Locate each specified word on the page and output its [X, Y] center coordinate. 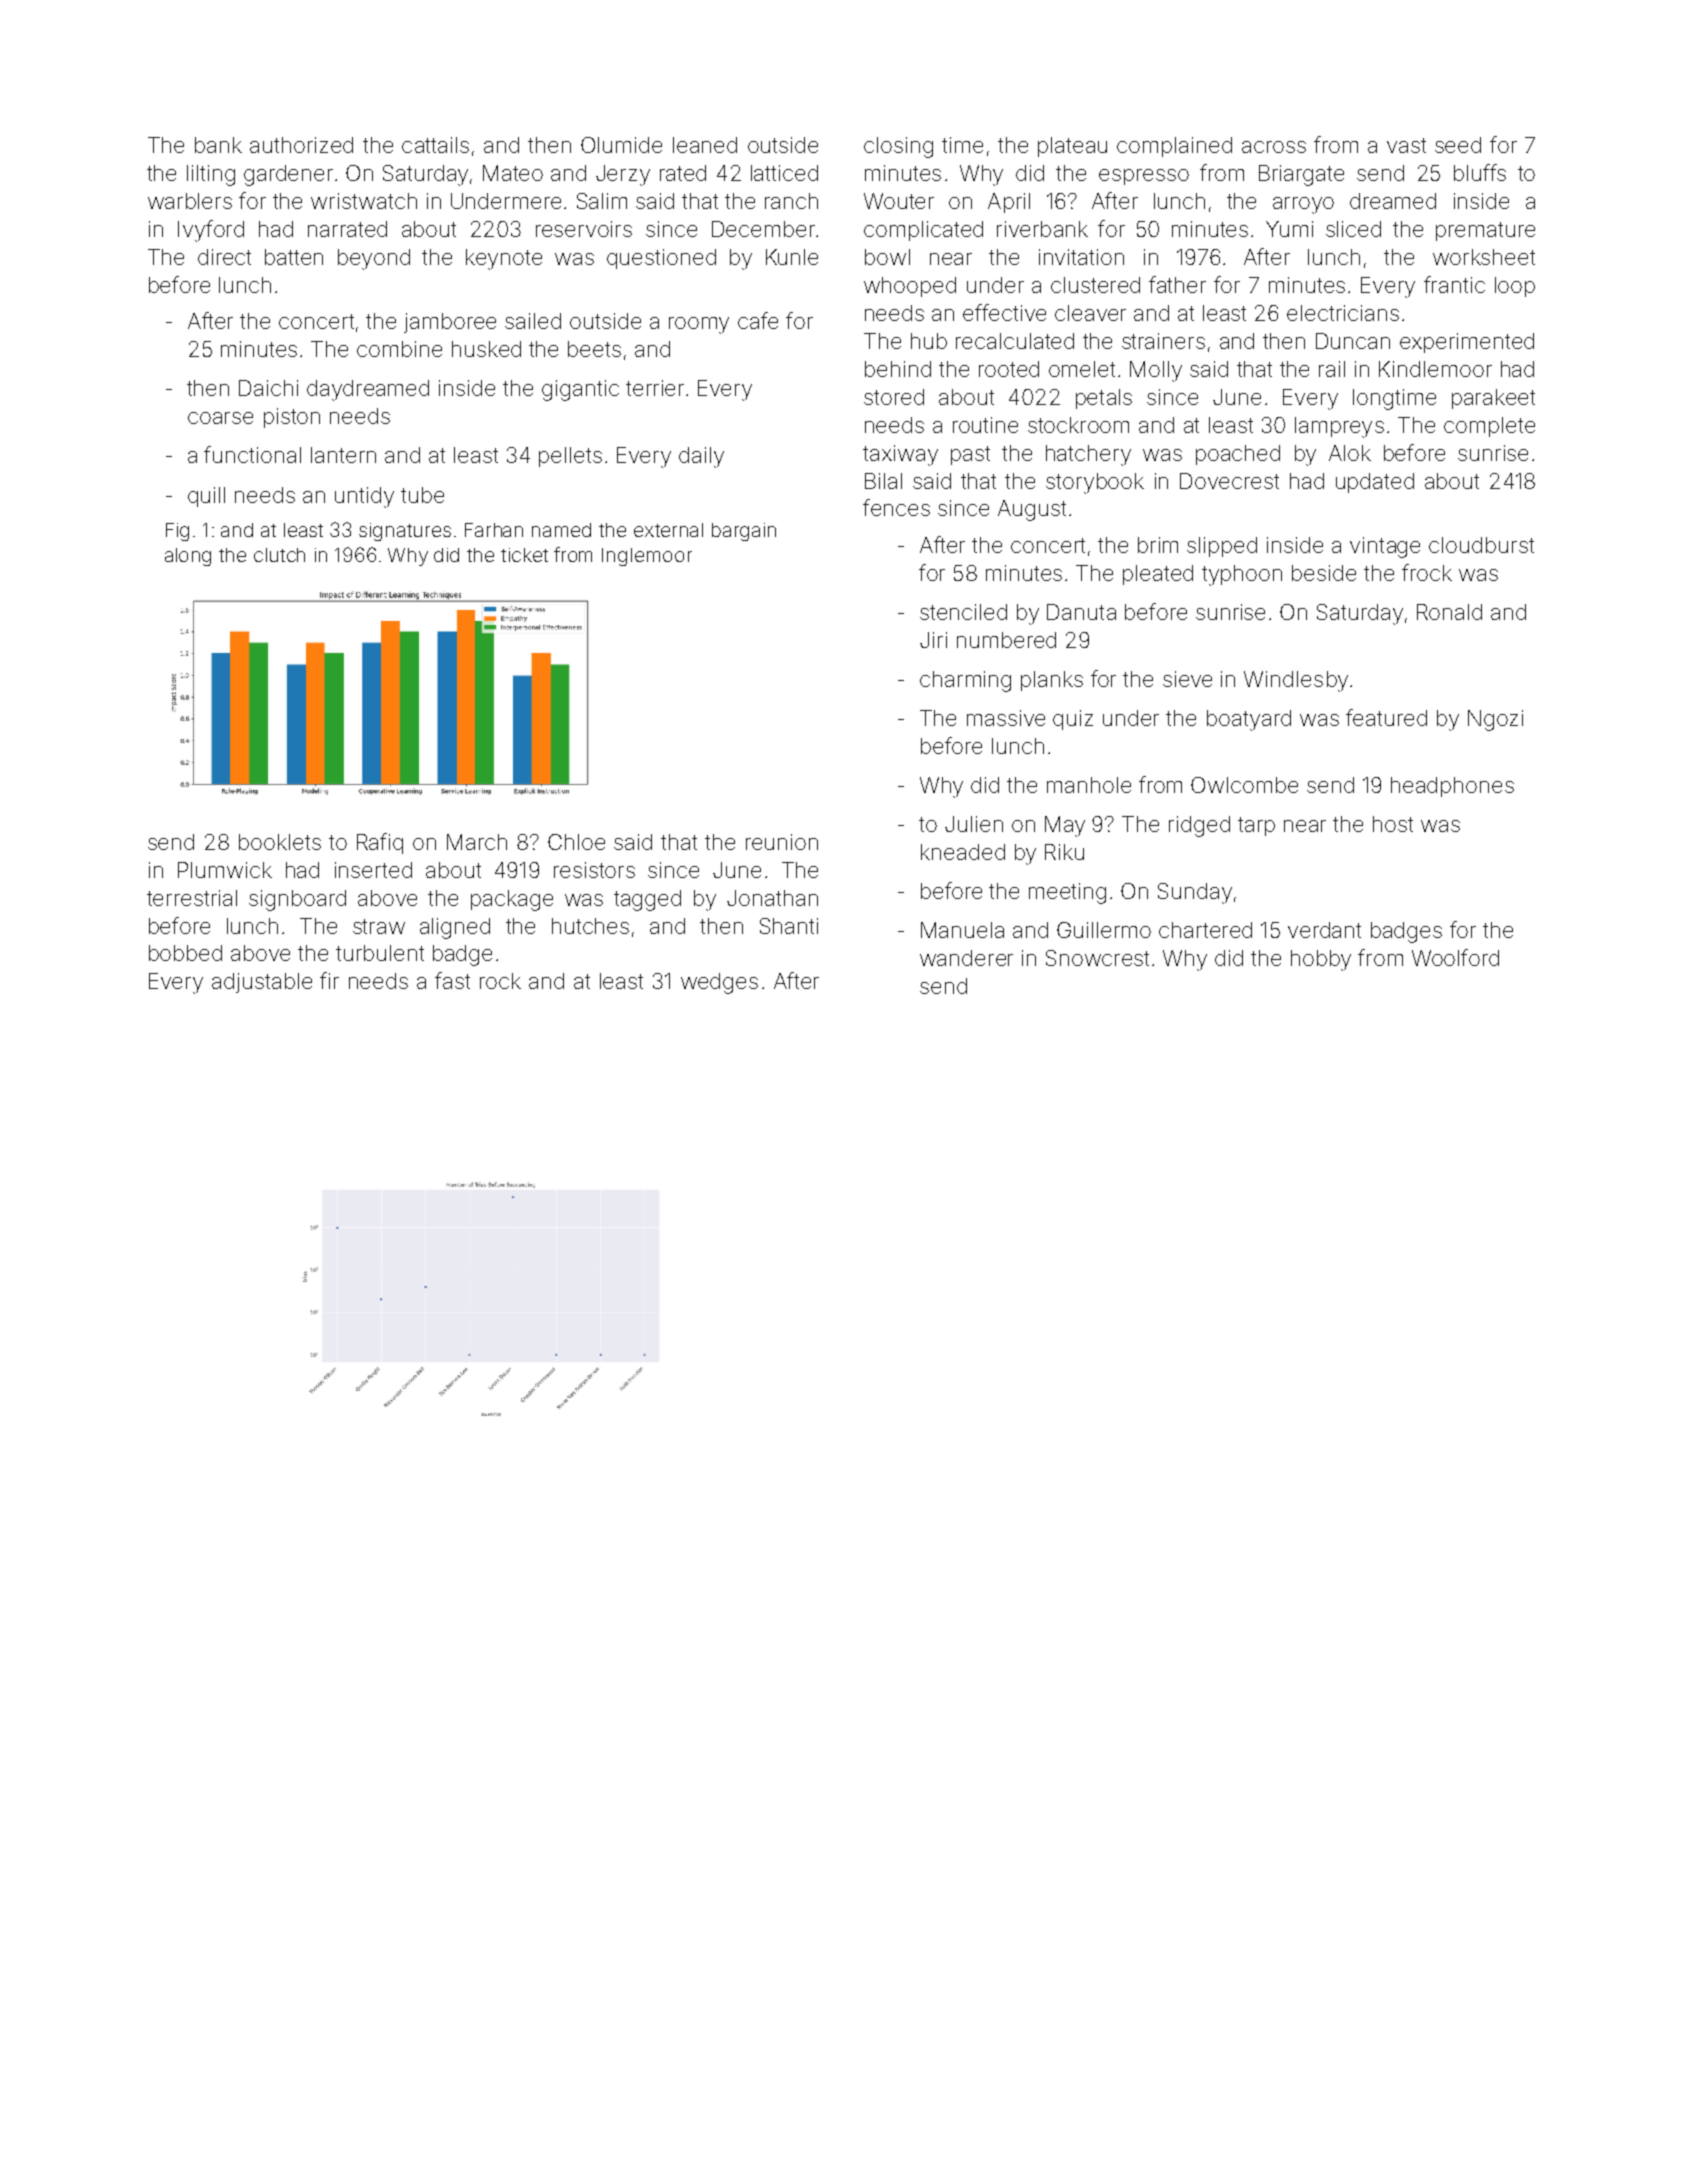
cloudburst [1481, 545]
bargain [744, 532]
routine [985, 425]
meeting [1067, 893]
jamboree [450, 323]
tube [422, 495]
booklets [280, 842]
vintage [1385, 547]
